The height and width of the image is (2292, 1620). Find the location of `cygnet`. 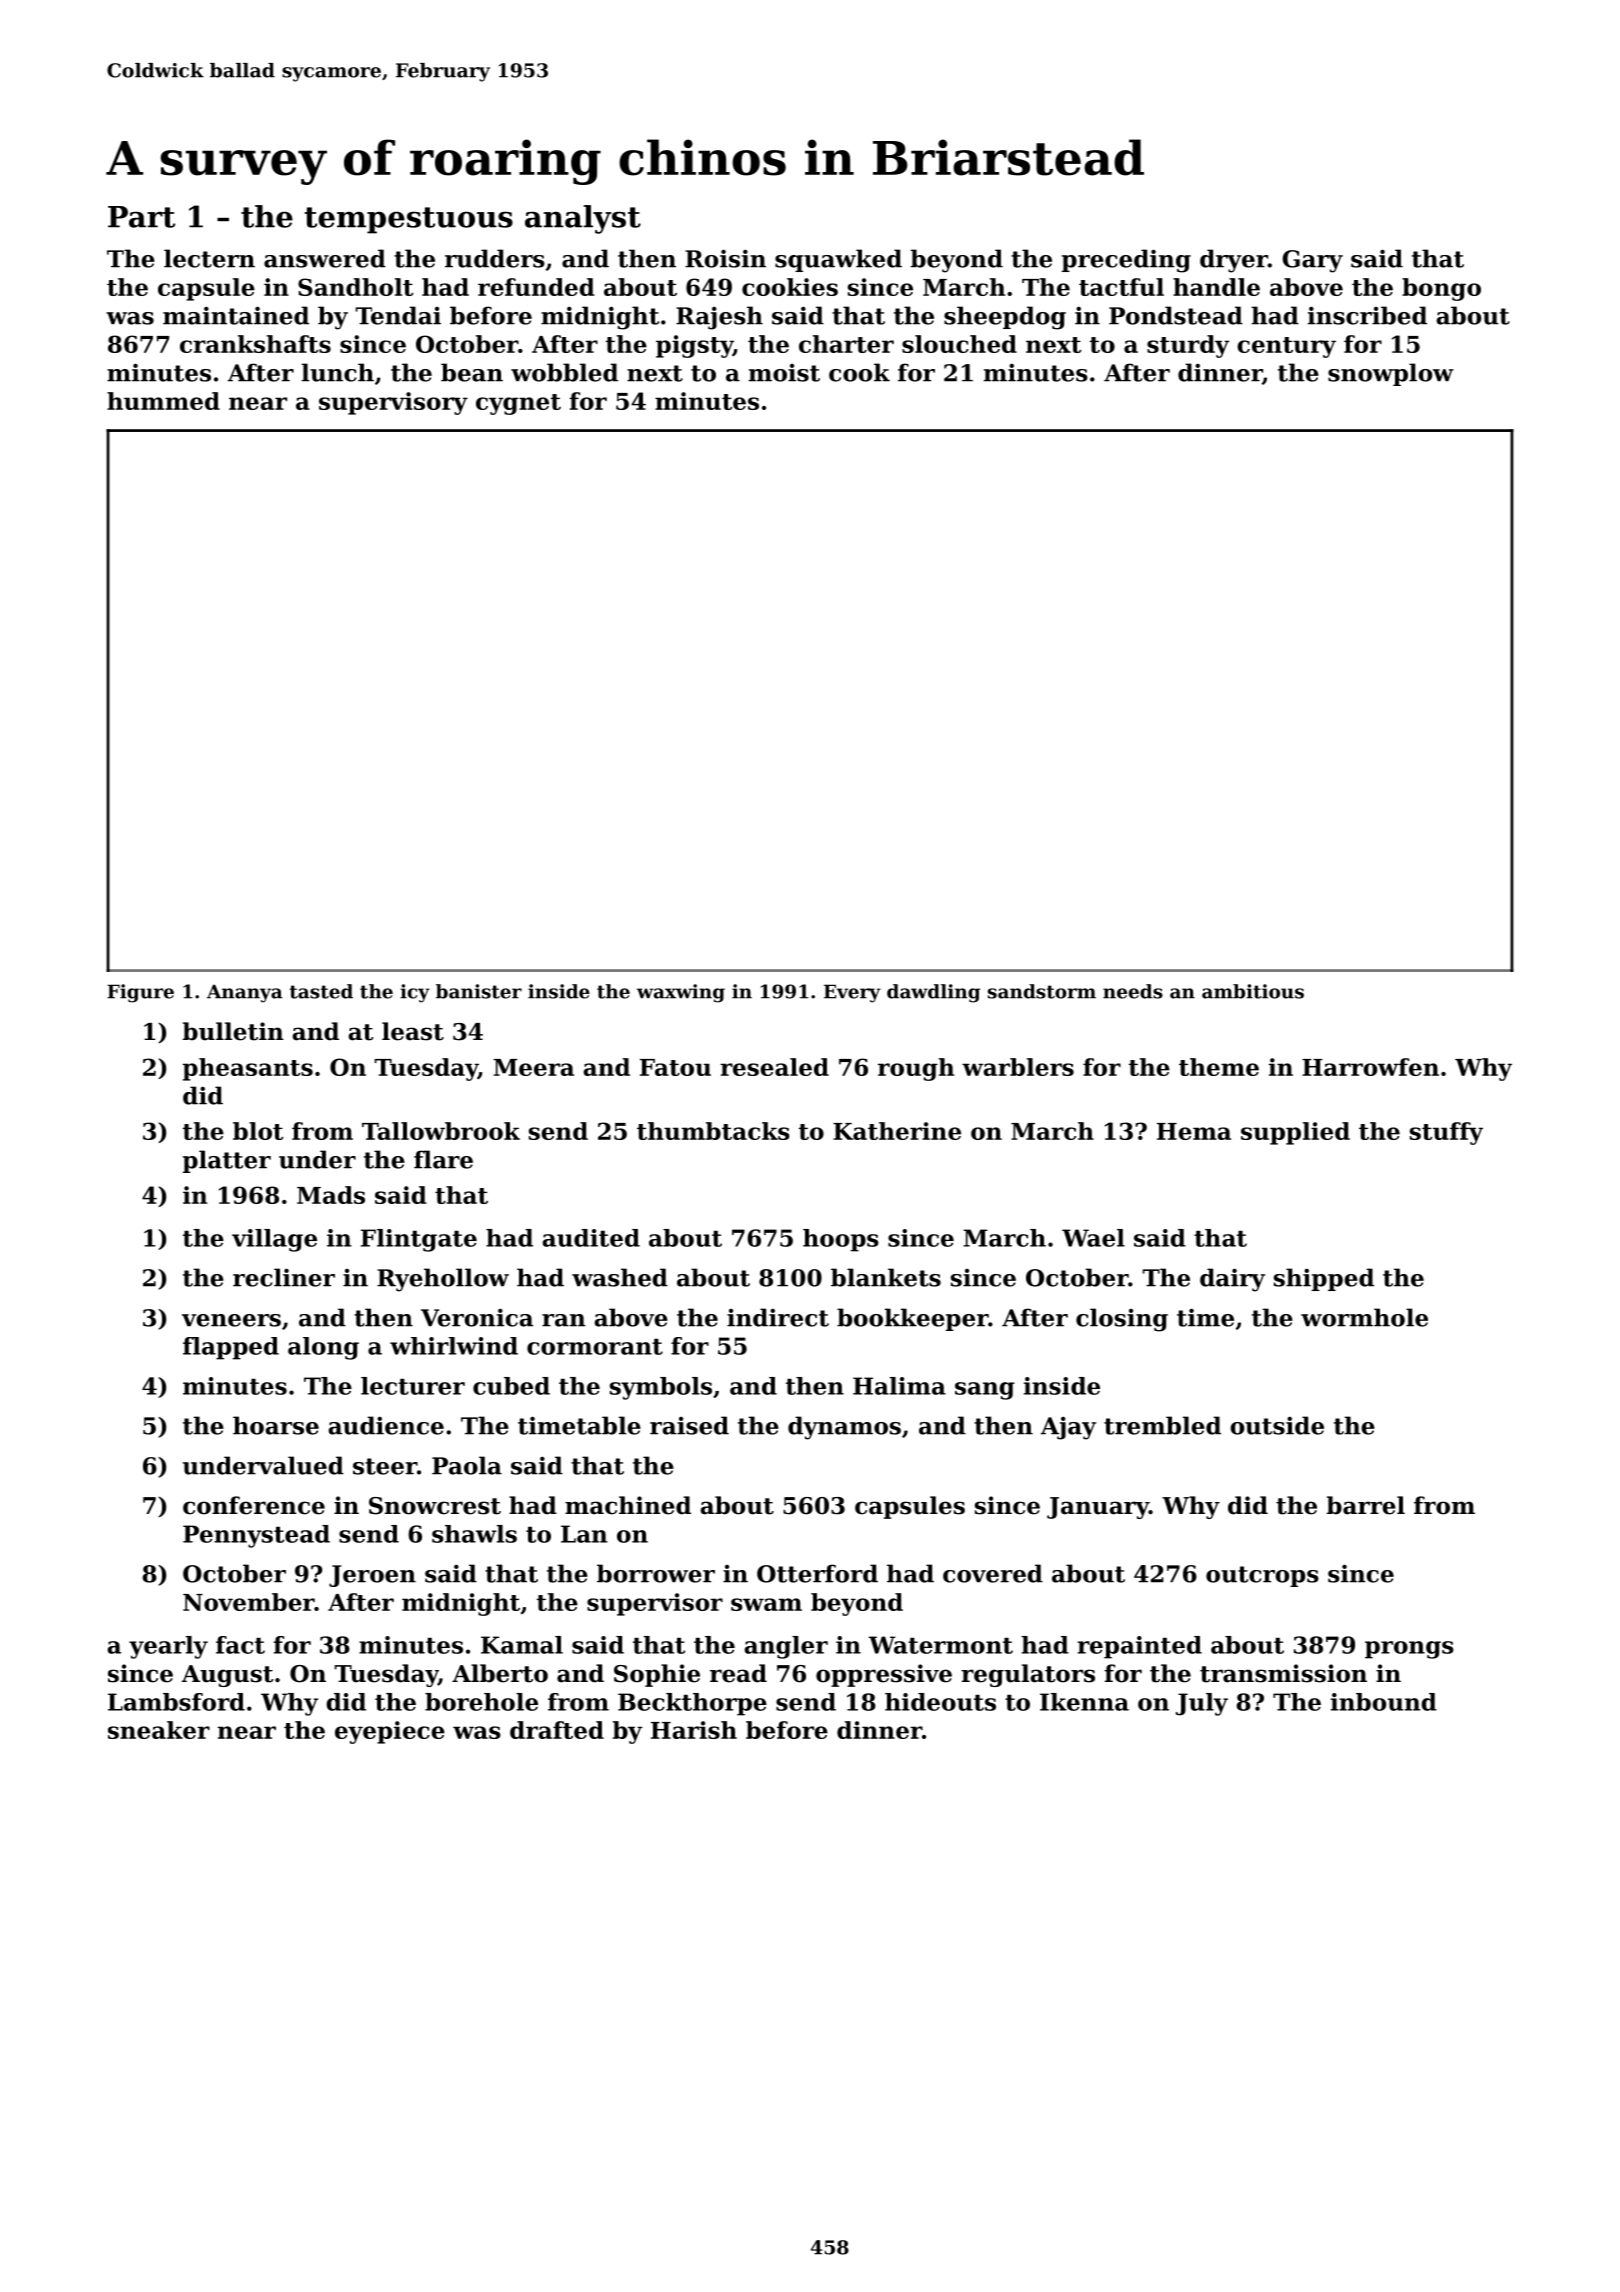

cygnet is located at coordinates (518, 404).
